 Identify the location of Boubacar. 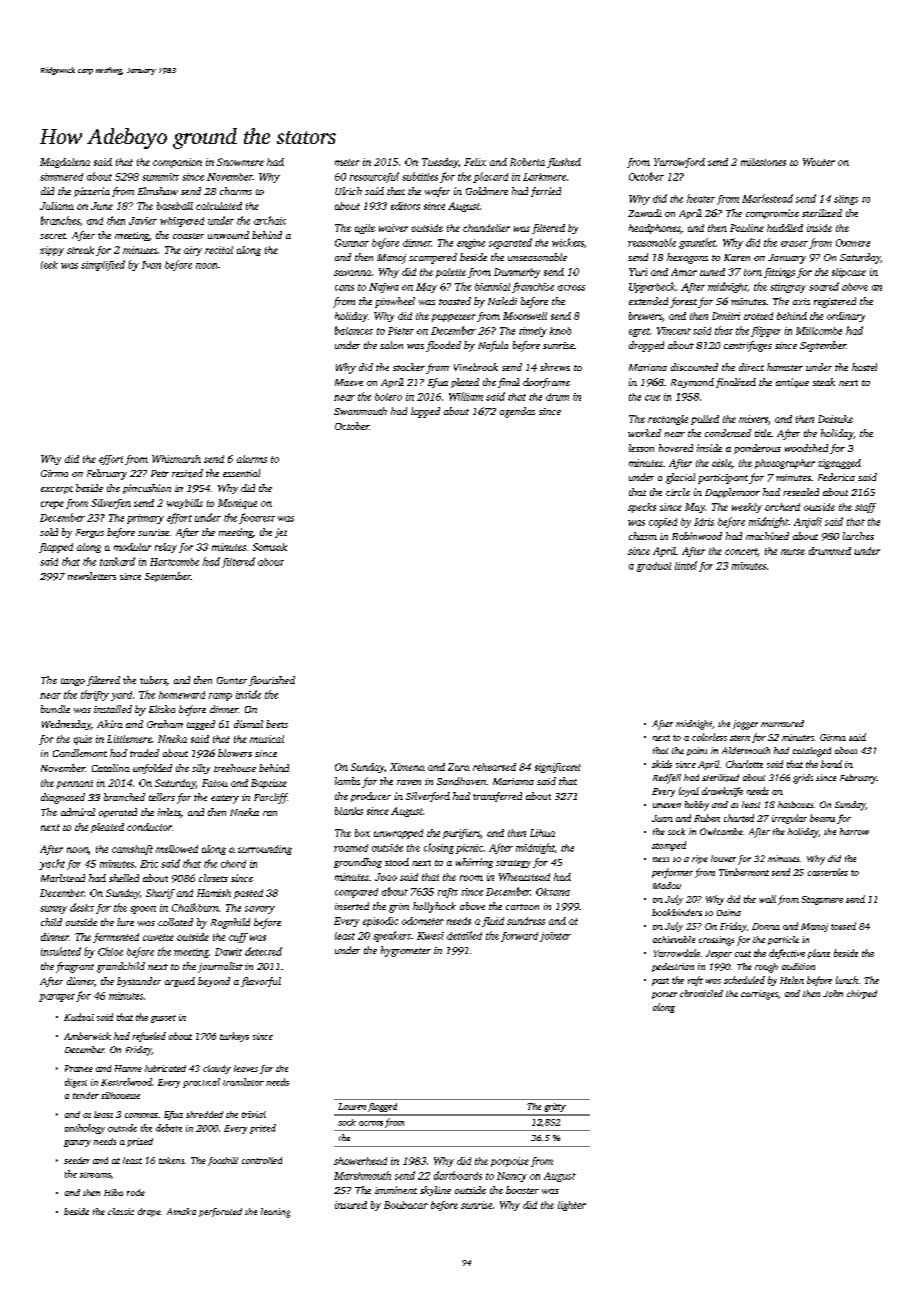
(406, 1205).
